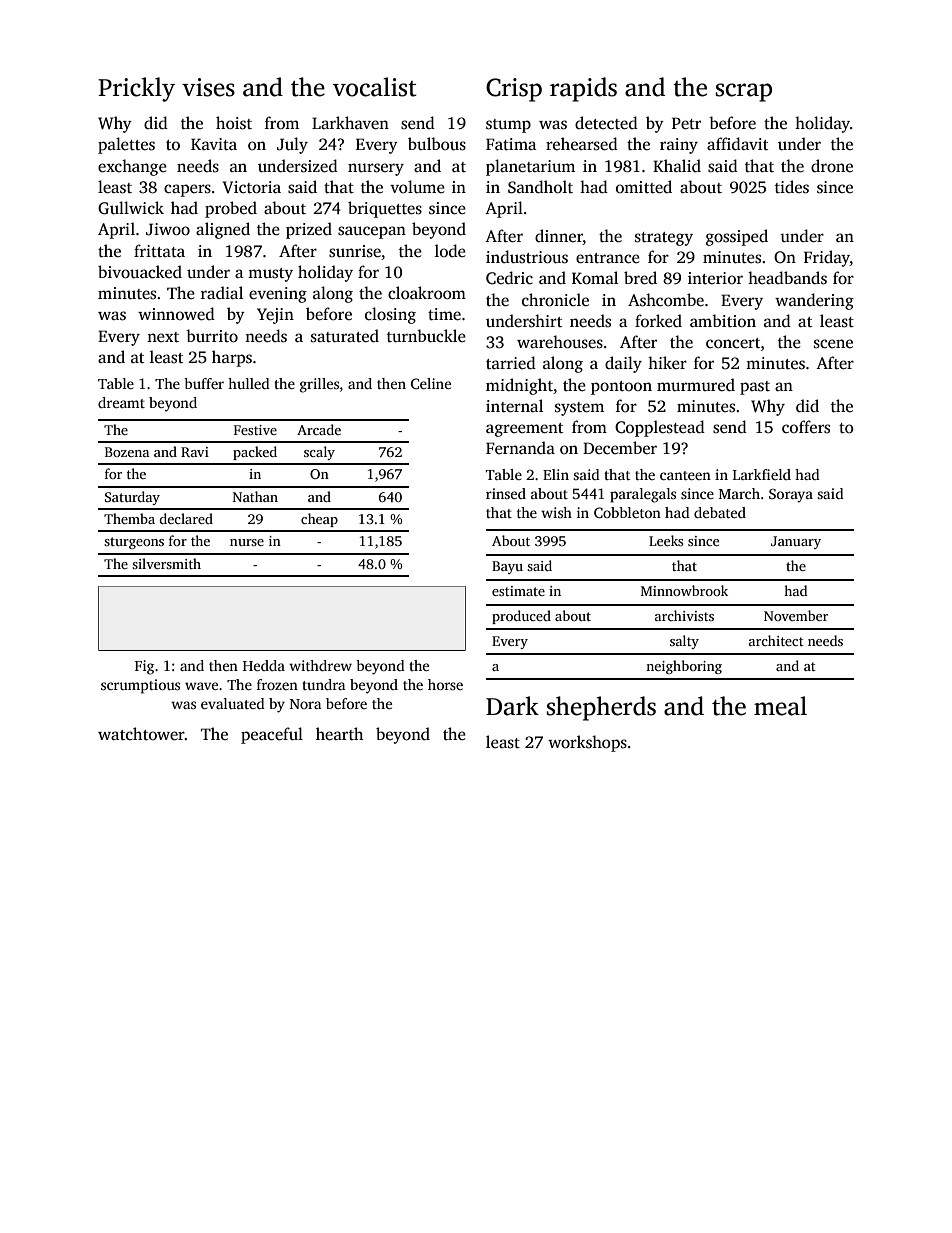 This screenshot has width=952, height=1233. Describe the element at coordinates (339, 734) in the screenshot. I see `hearth` at that location.
